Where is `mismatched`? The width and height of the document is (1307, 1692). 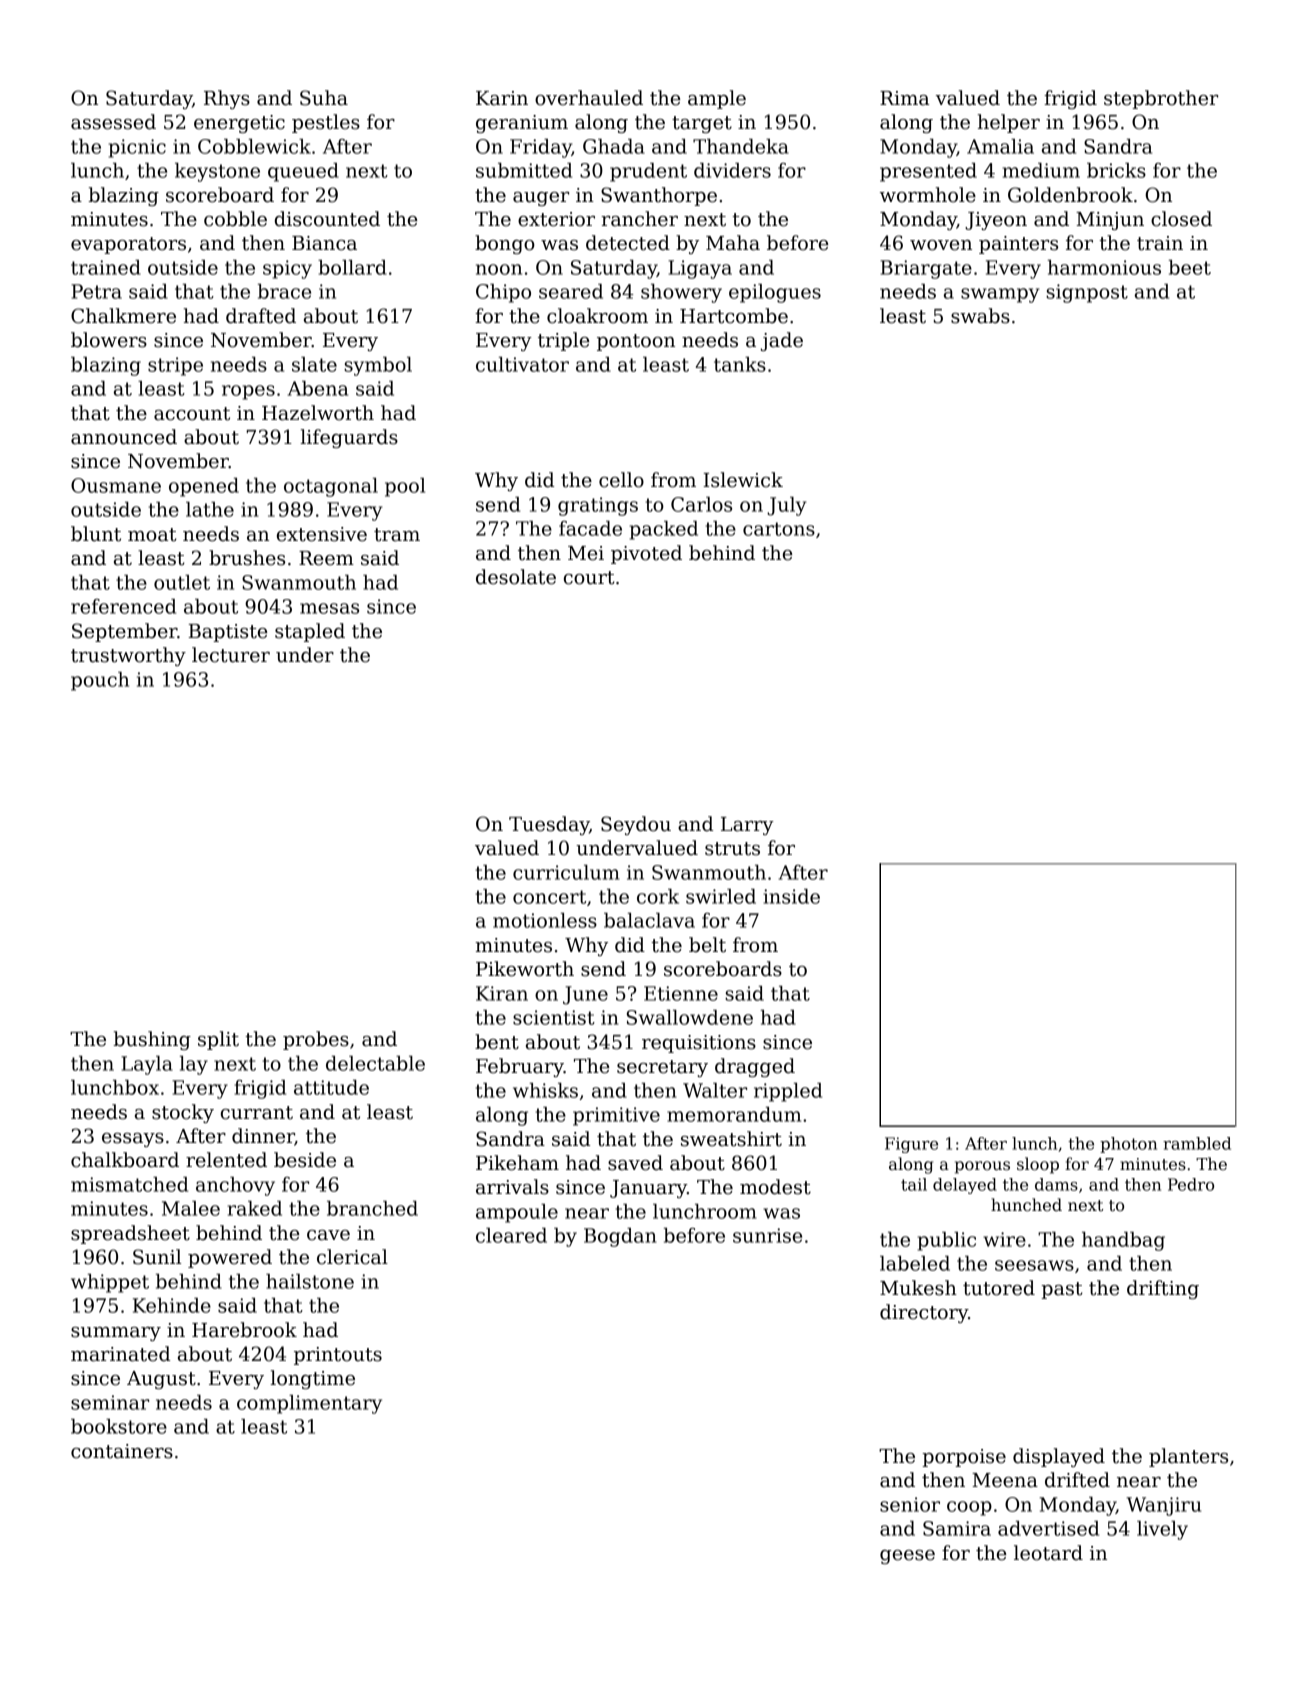
mismatched is located at coordinates (129, 1184).
